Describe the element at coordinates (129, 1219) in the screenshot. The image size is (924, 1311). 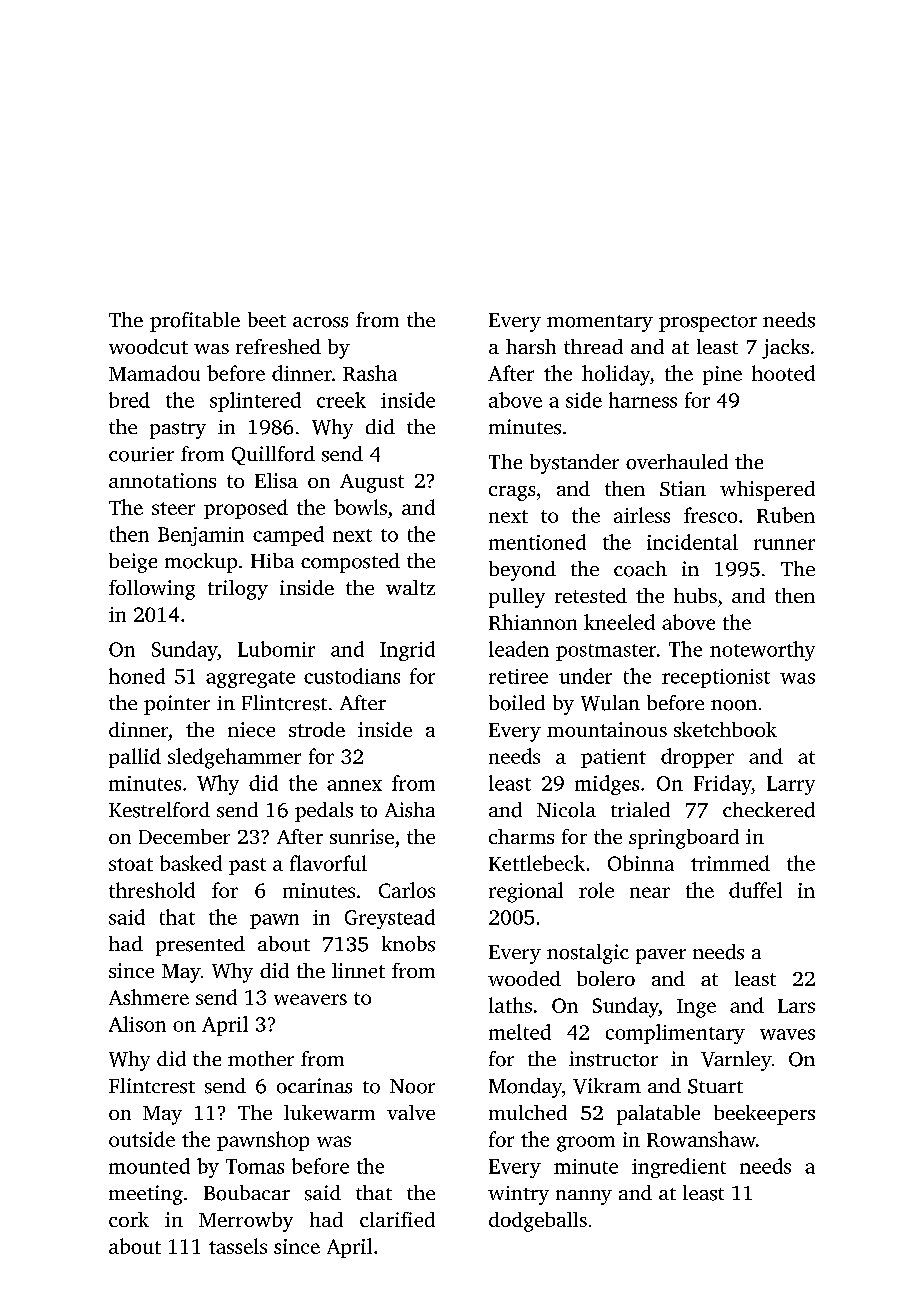
I see `cork` at that location.
